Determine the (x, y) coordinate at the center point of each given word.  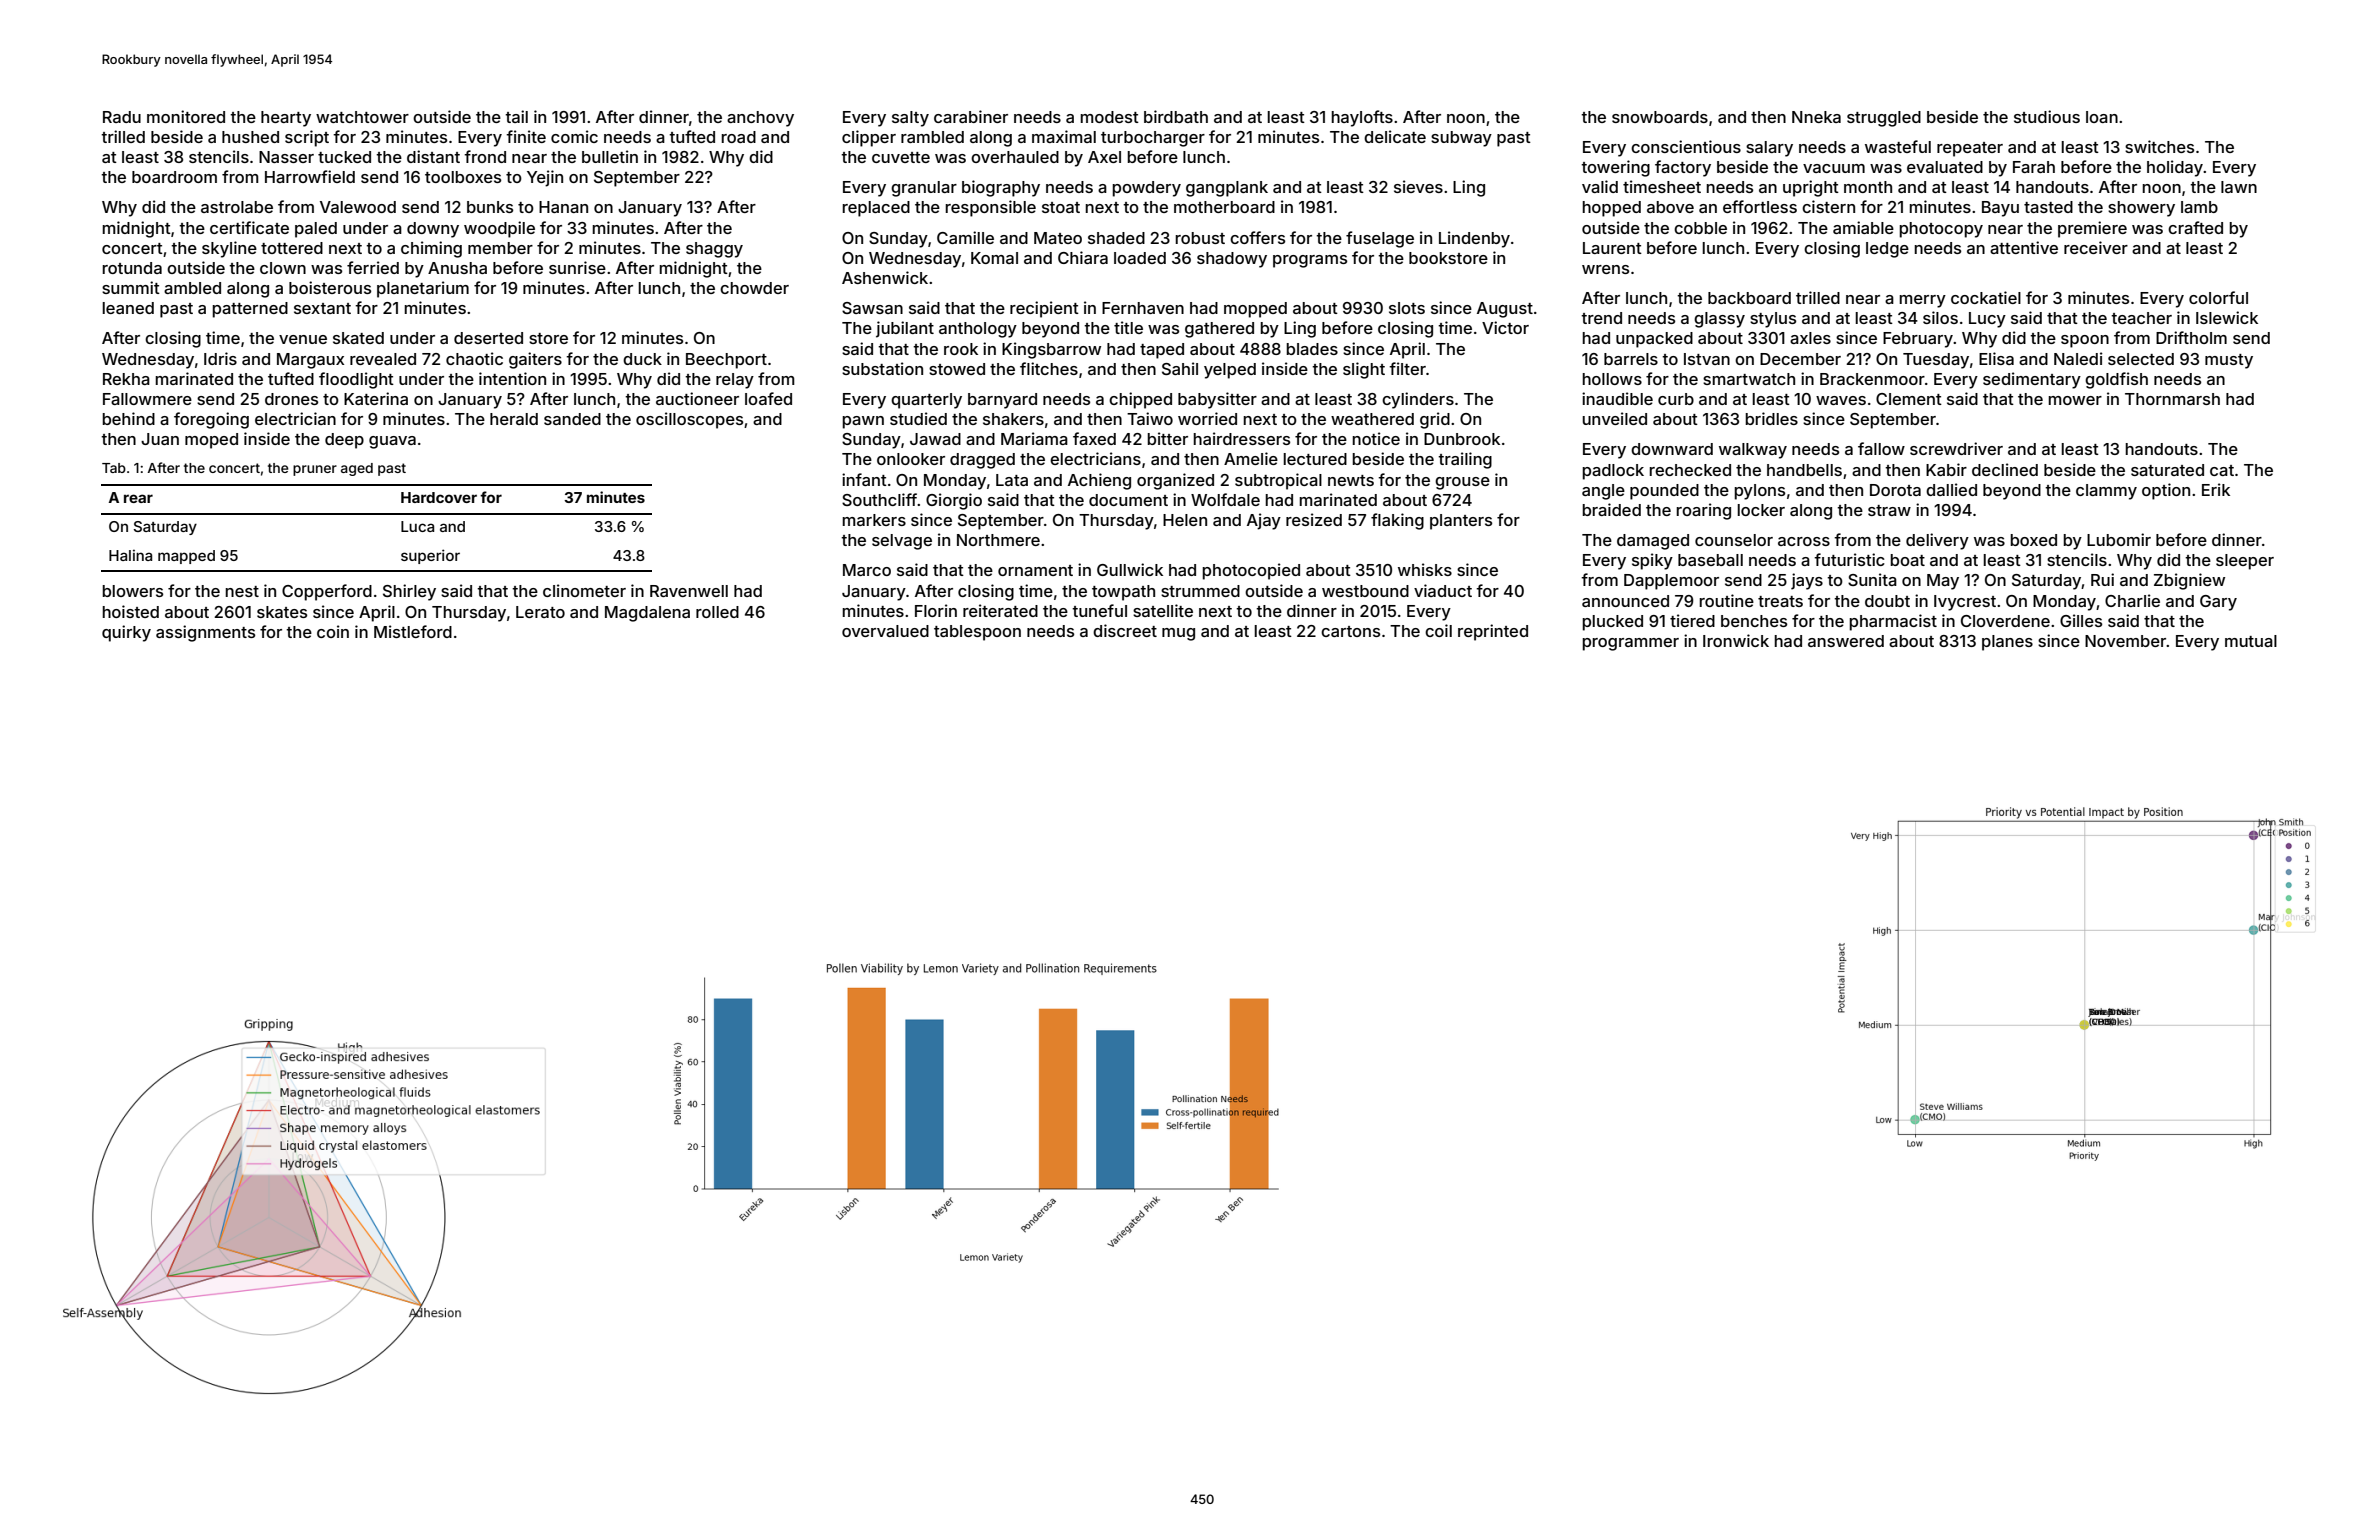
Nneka (1816, 117)
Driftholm (2191, 337)
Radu (122, 117)
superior (430, 556)
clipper (869, 138)
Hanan (563, 207)
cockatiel (1986, 297)
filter (1407, 368)
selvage (902, 542)
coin (333, 631)
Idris (220, 358)
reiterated (1000, 610)
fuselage (1380, 239)
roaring (1704, 511)
